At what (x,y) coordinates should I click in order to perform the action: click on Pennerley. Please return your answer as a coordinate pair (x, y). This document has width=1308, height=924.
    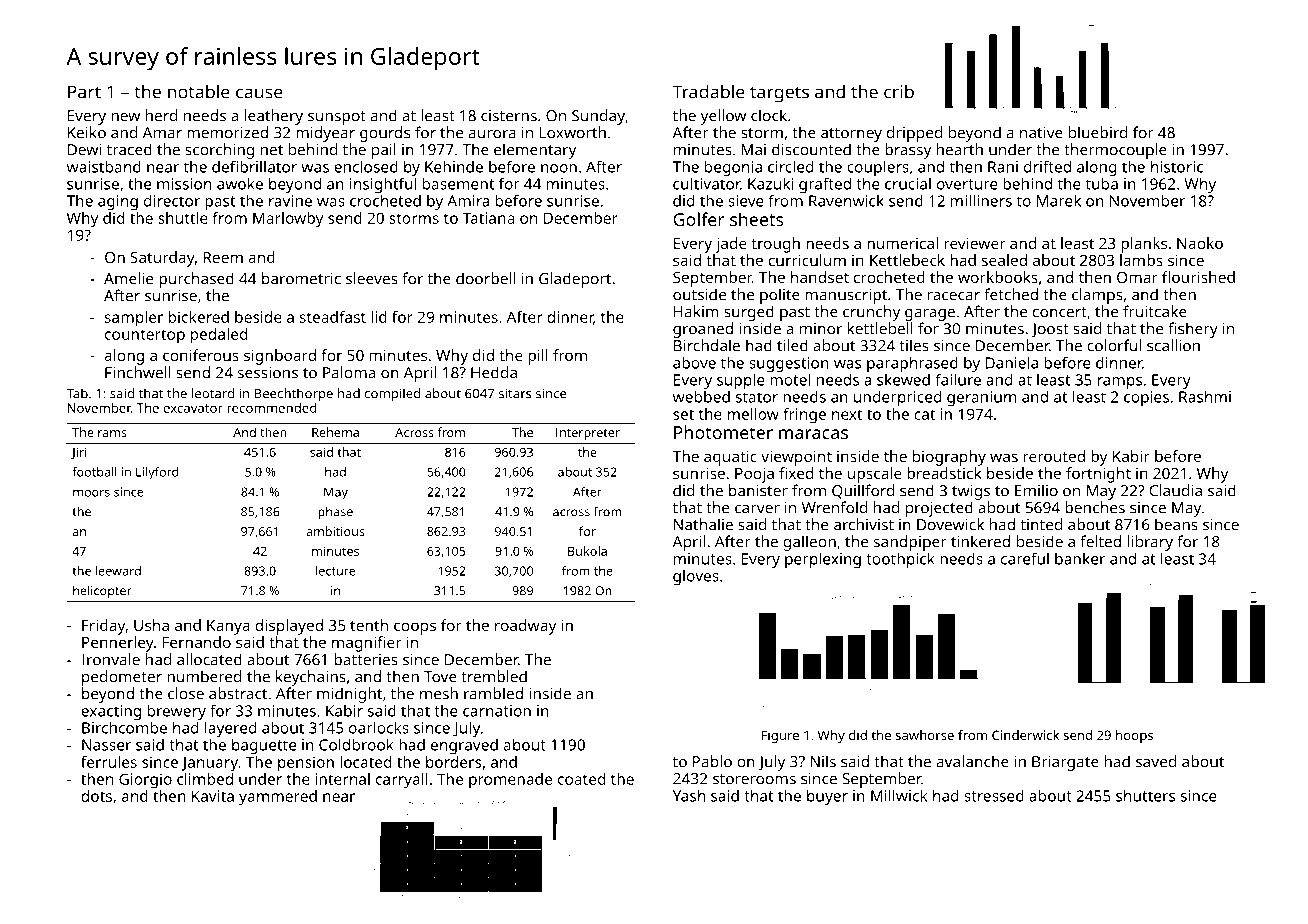
    Looking at the image, I should click on (118, 644).
